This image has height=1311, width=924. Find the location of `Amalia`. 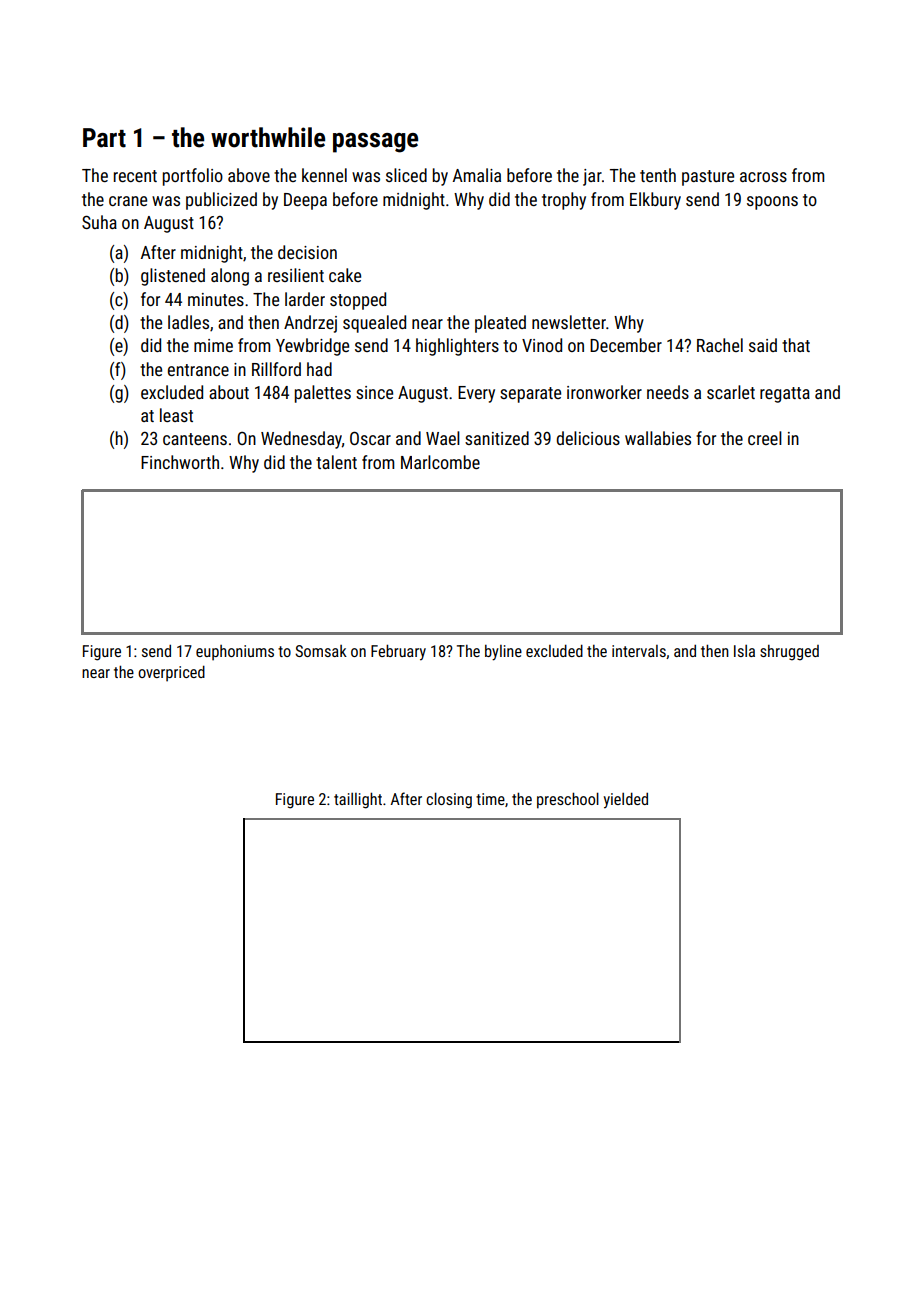

Amalia is located at coordinates (477, 175).
